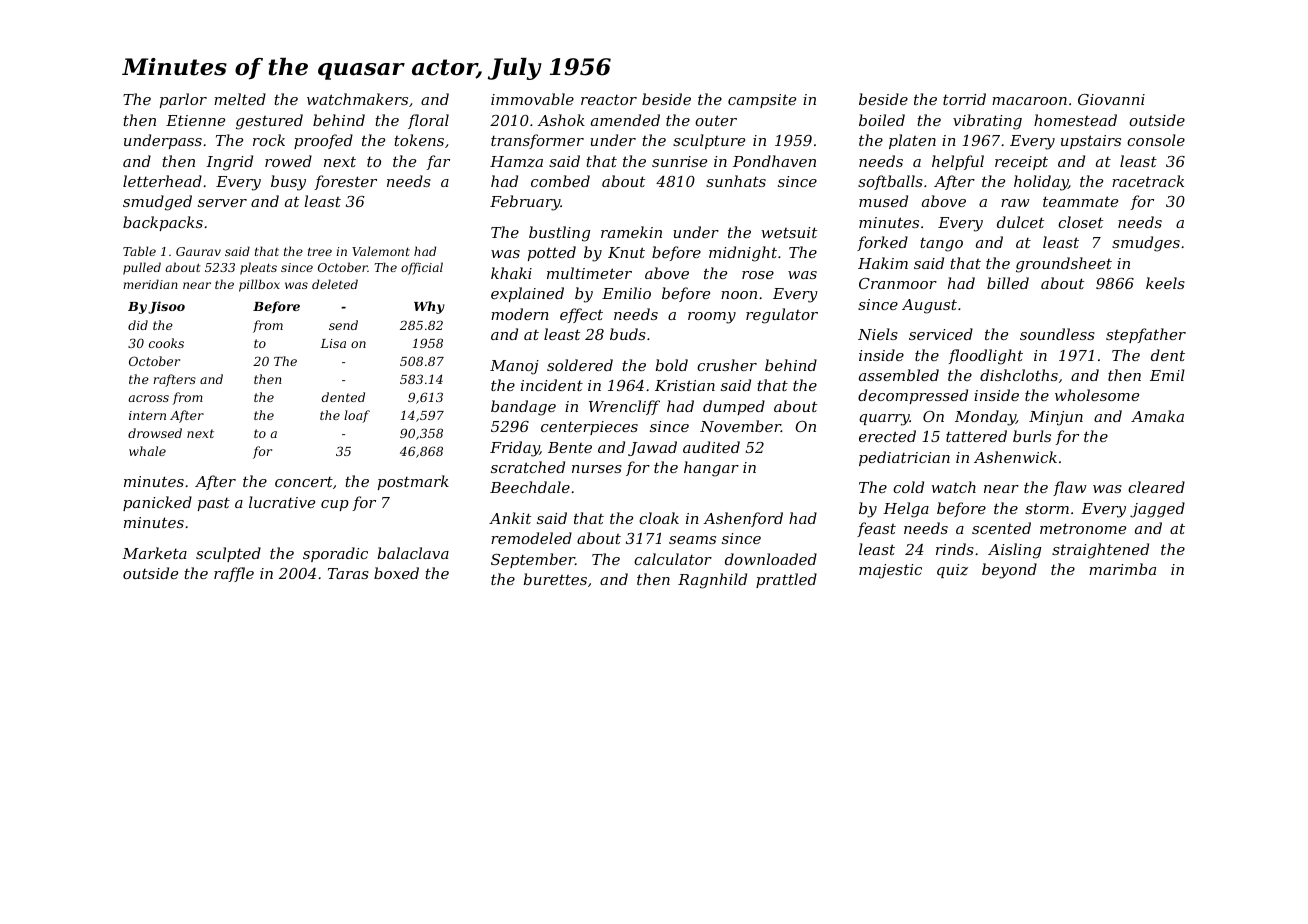  What do you see at coordinates (1111, 99) in the page?
I see `Giovanni` at bounding box center [1111, 99].
